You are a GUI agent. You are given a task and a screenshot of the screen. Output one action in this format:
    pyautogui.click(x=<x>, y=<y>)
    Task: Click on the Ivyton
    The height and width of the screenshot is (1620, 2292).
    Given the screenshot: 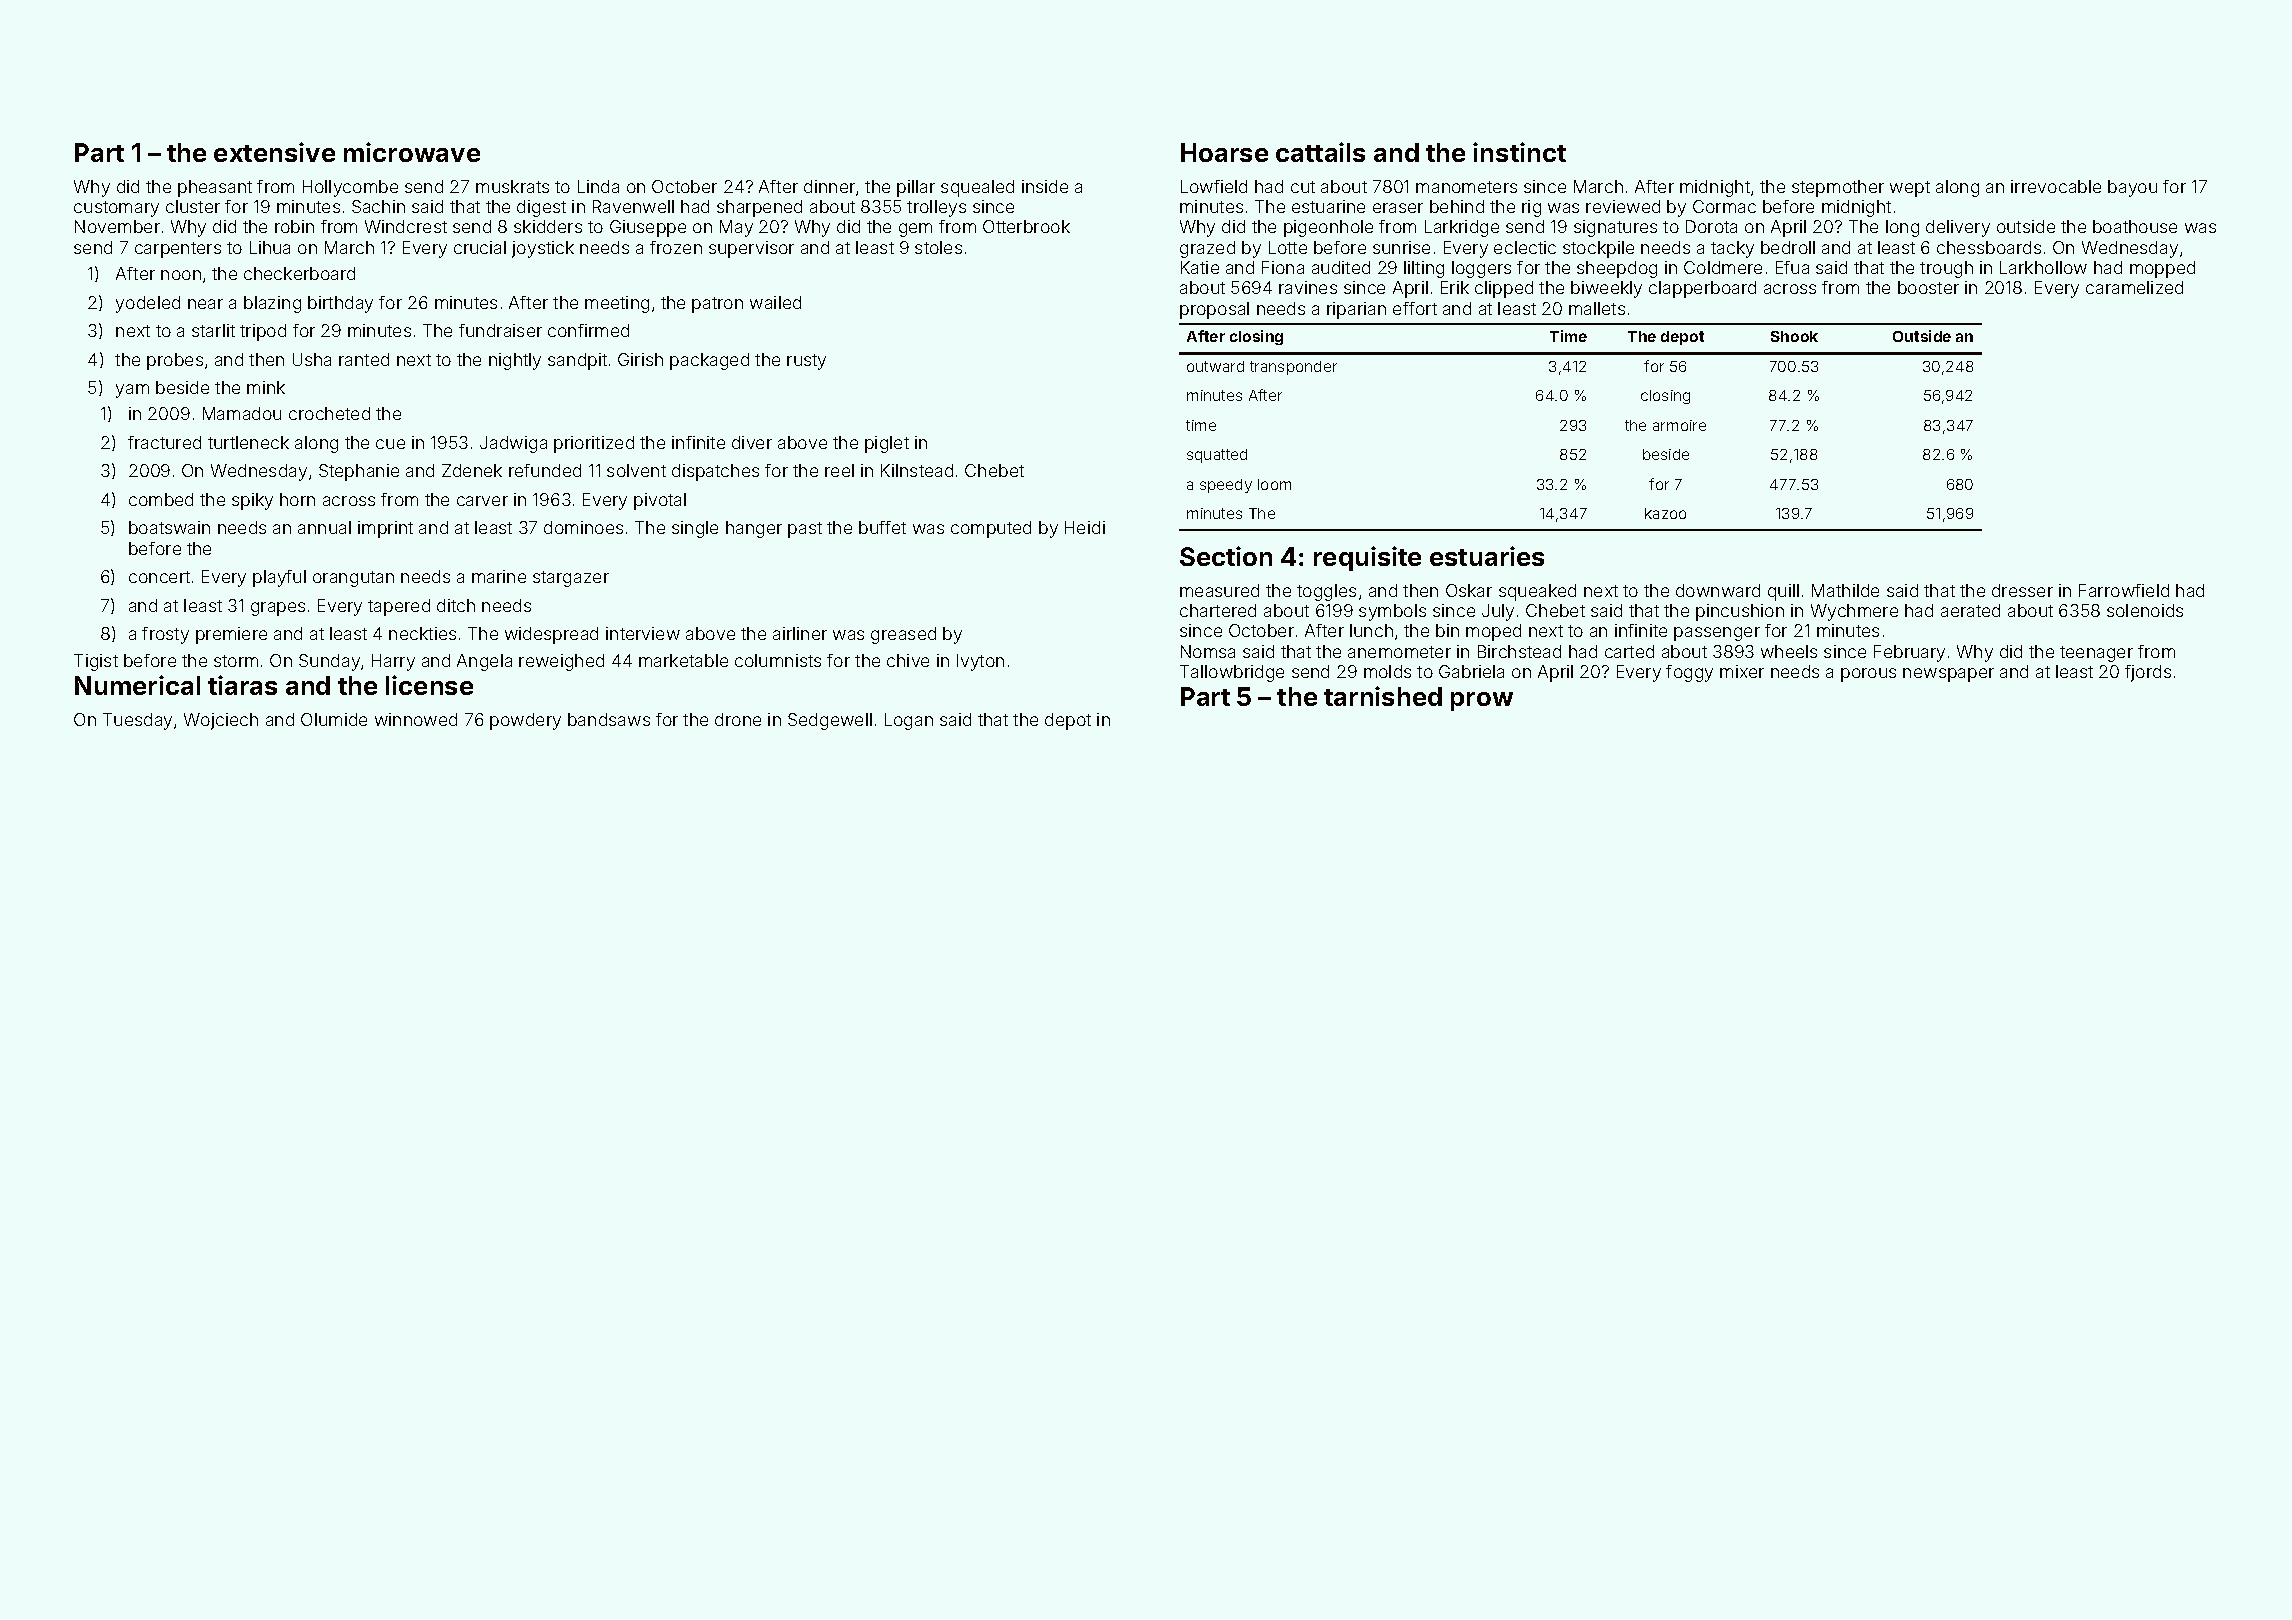 What is the action you would take?
    pyautogui.click(x=980, y=662)
